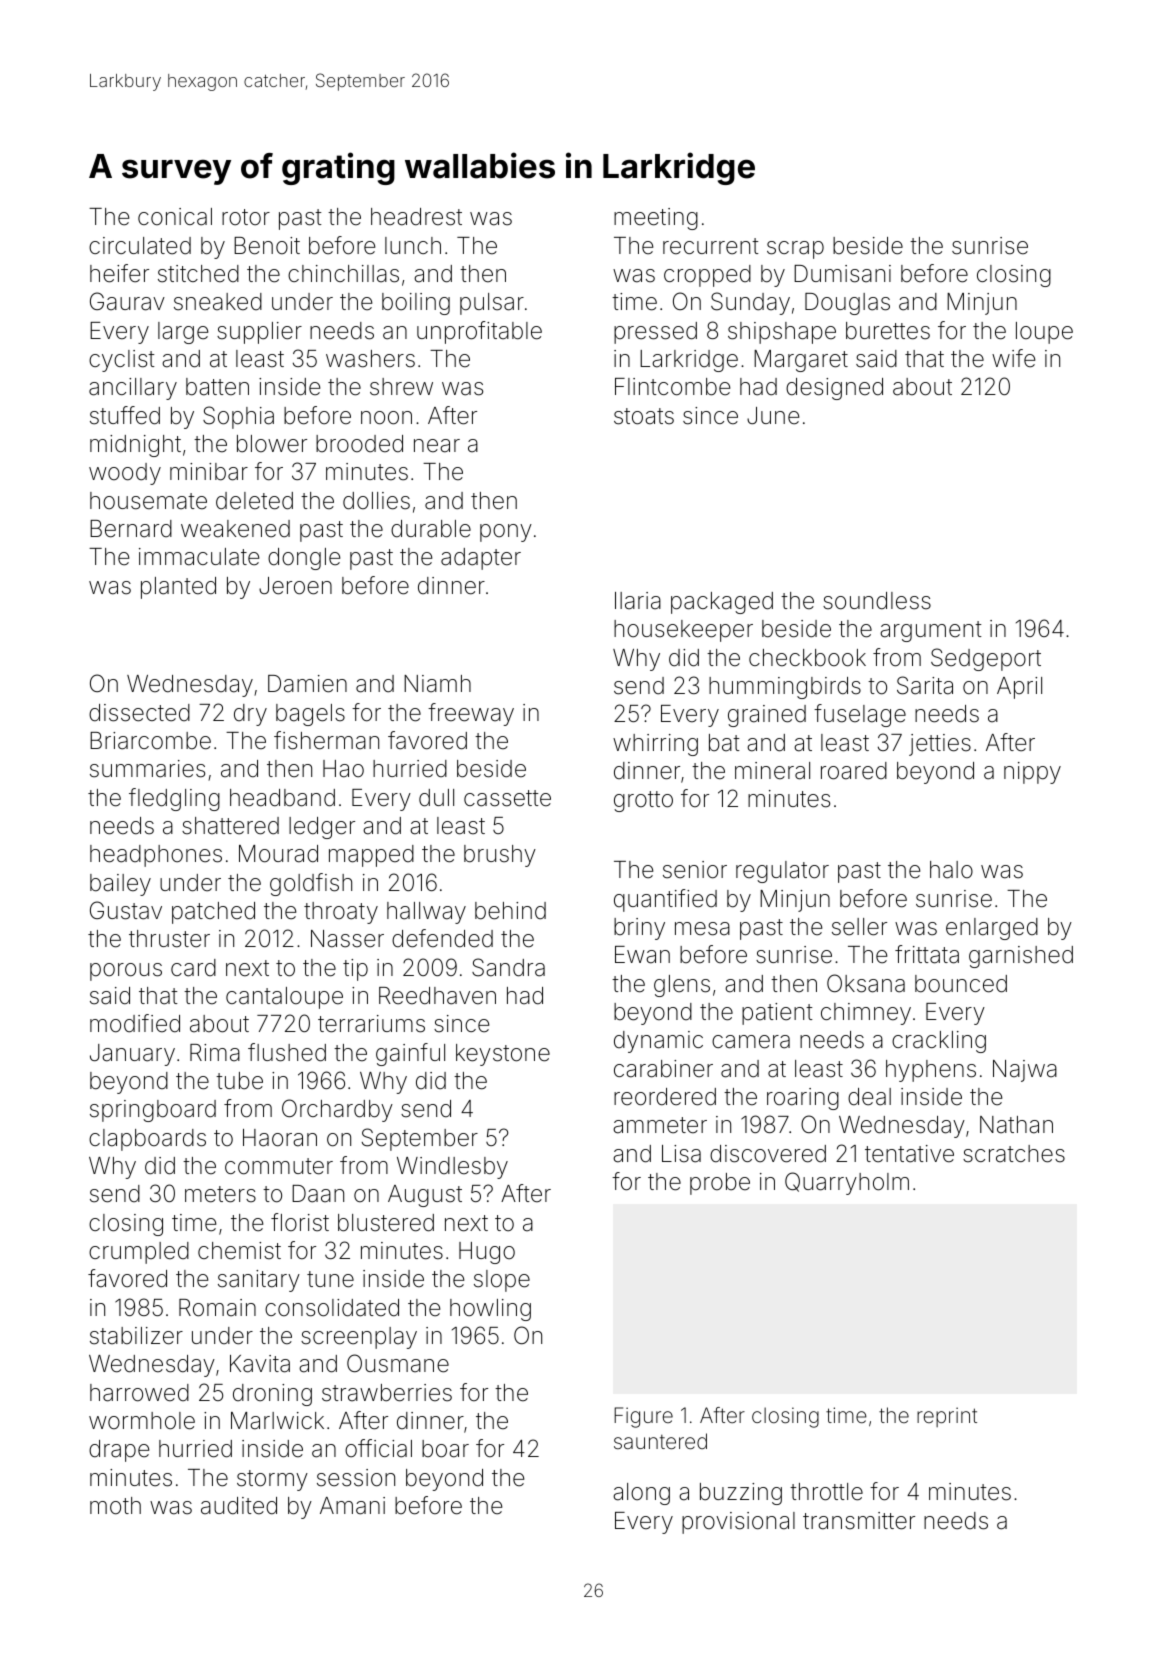 This page has width=1165, height=1654. What do you see at coordinates (115, 1506) in the page?
I see `moth` at bounding box center [115, 1506].
